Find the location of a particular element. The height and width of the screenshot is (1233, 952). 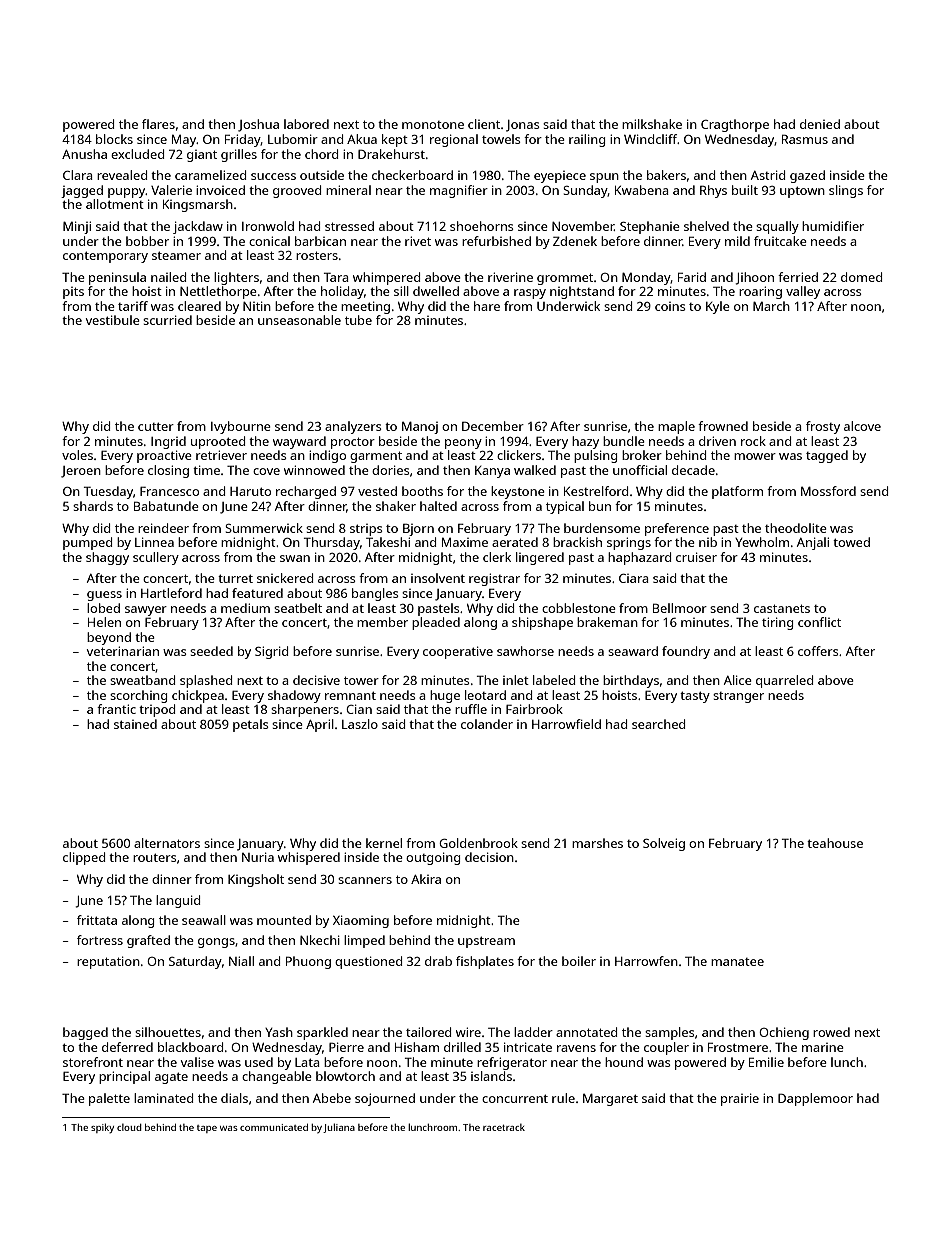

brackish is located at coordinates (577, 542).
